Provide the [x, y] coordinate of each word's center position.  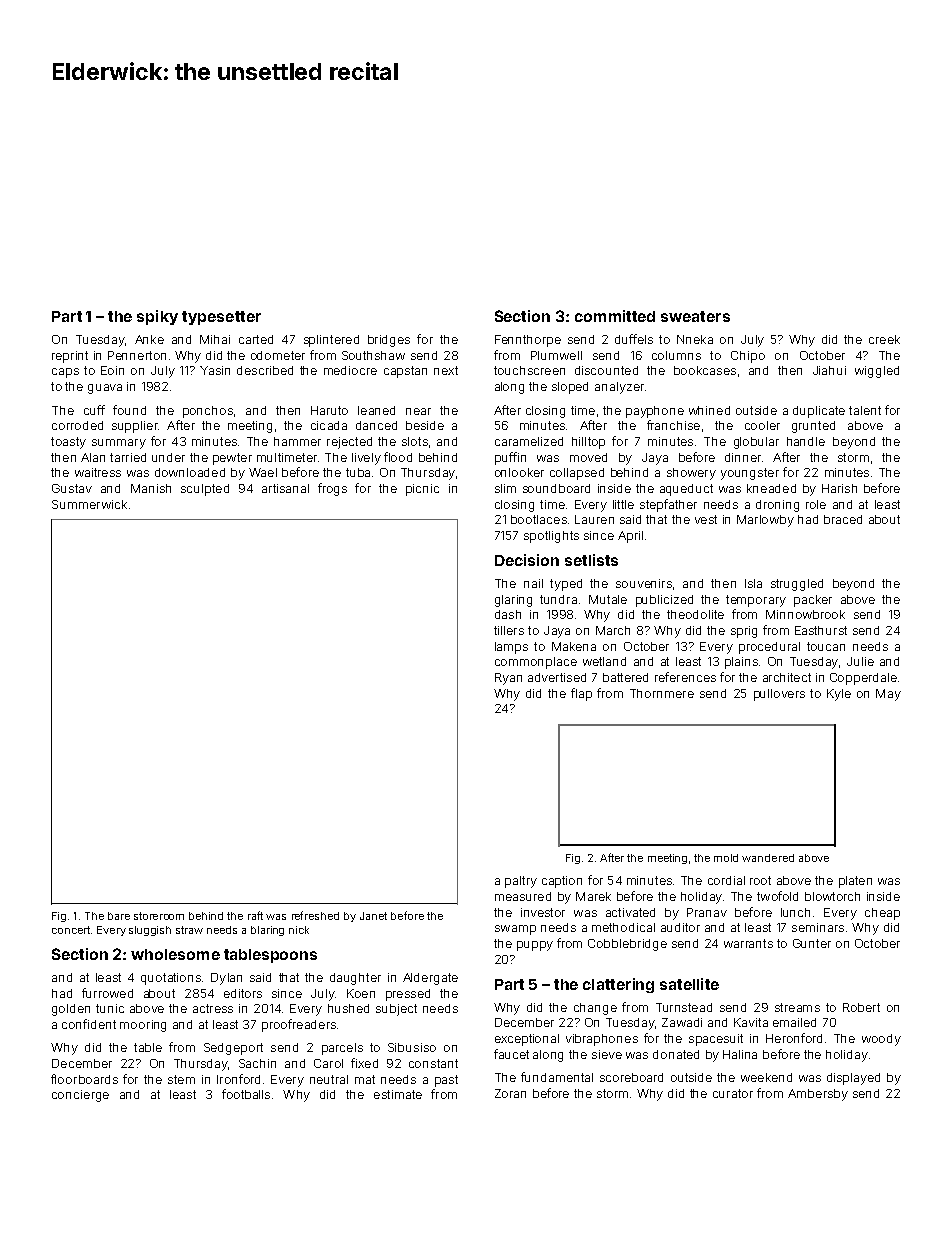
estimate [398, 1094]
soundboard [556, 488]
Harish [839, 488]
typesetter [221, 318]
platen [855, 882]
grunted [813, 427]
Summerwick [89, 504]
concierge [80, 1096]
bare [119, 916]
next [446, 370]
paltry [521, 882]
